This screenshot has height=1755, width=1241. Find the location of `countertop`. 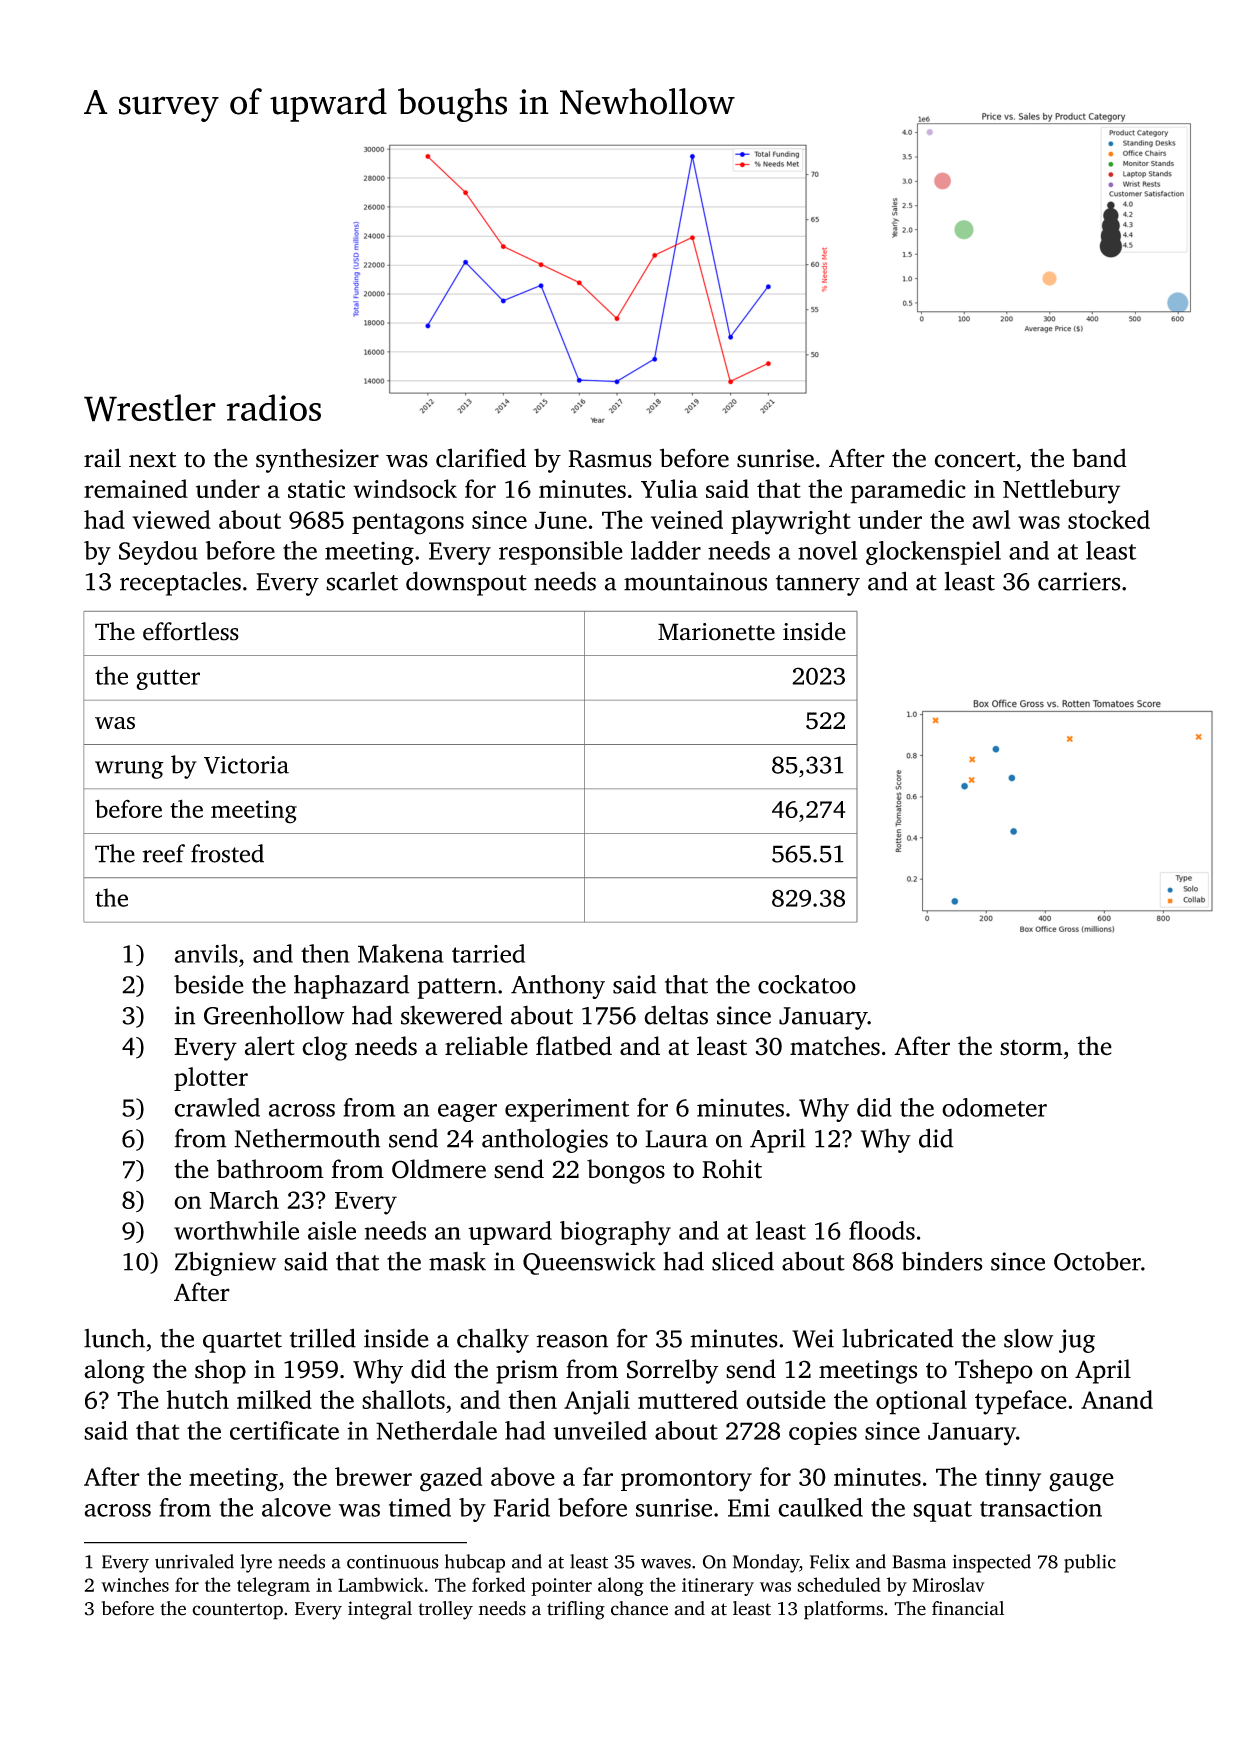

countertop is located at coordinates (237, 1611).
